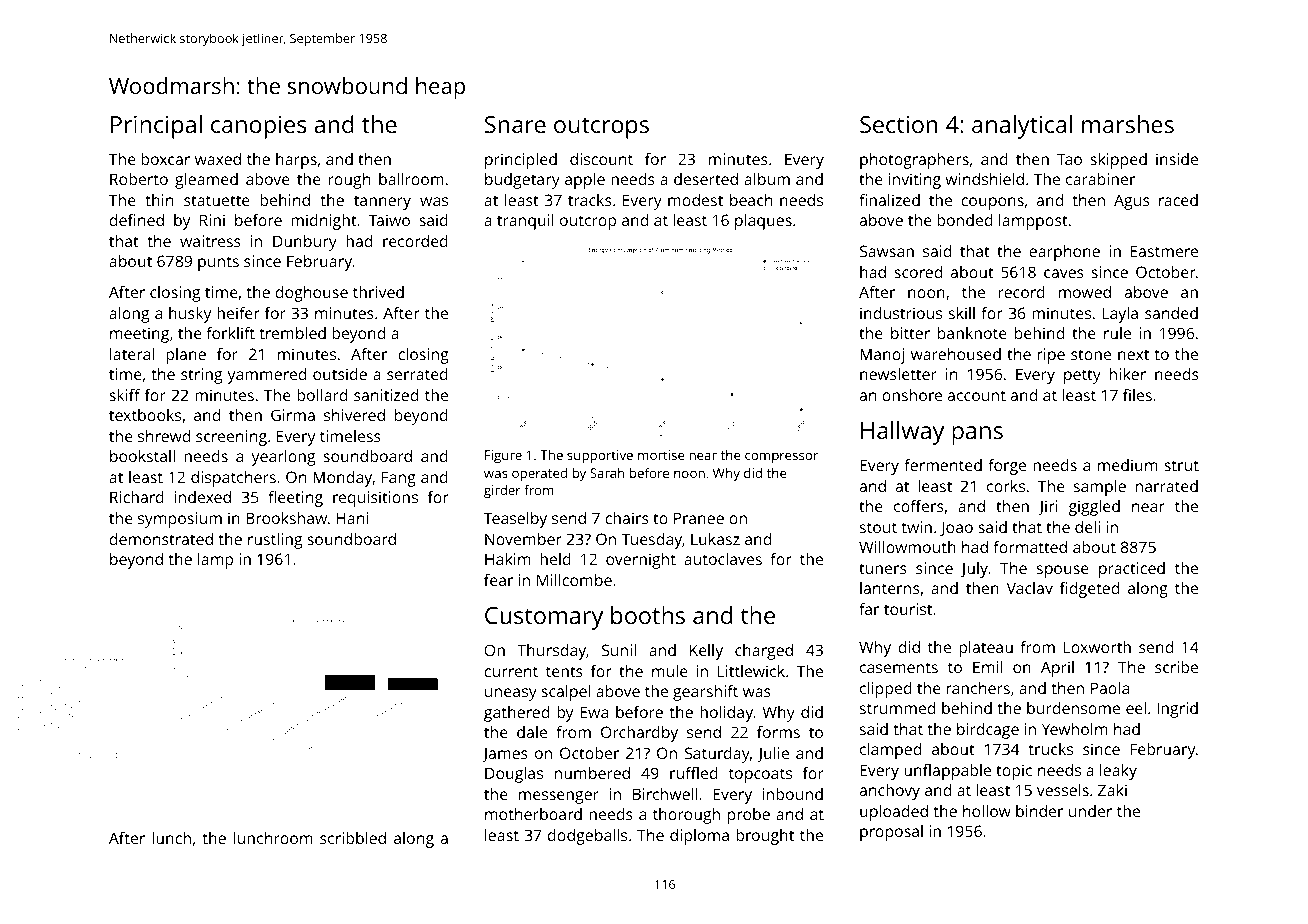  I want to click on fleeting, so click(295, 499).
